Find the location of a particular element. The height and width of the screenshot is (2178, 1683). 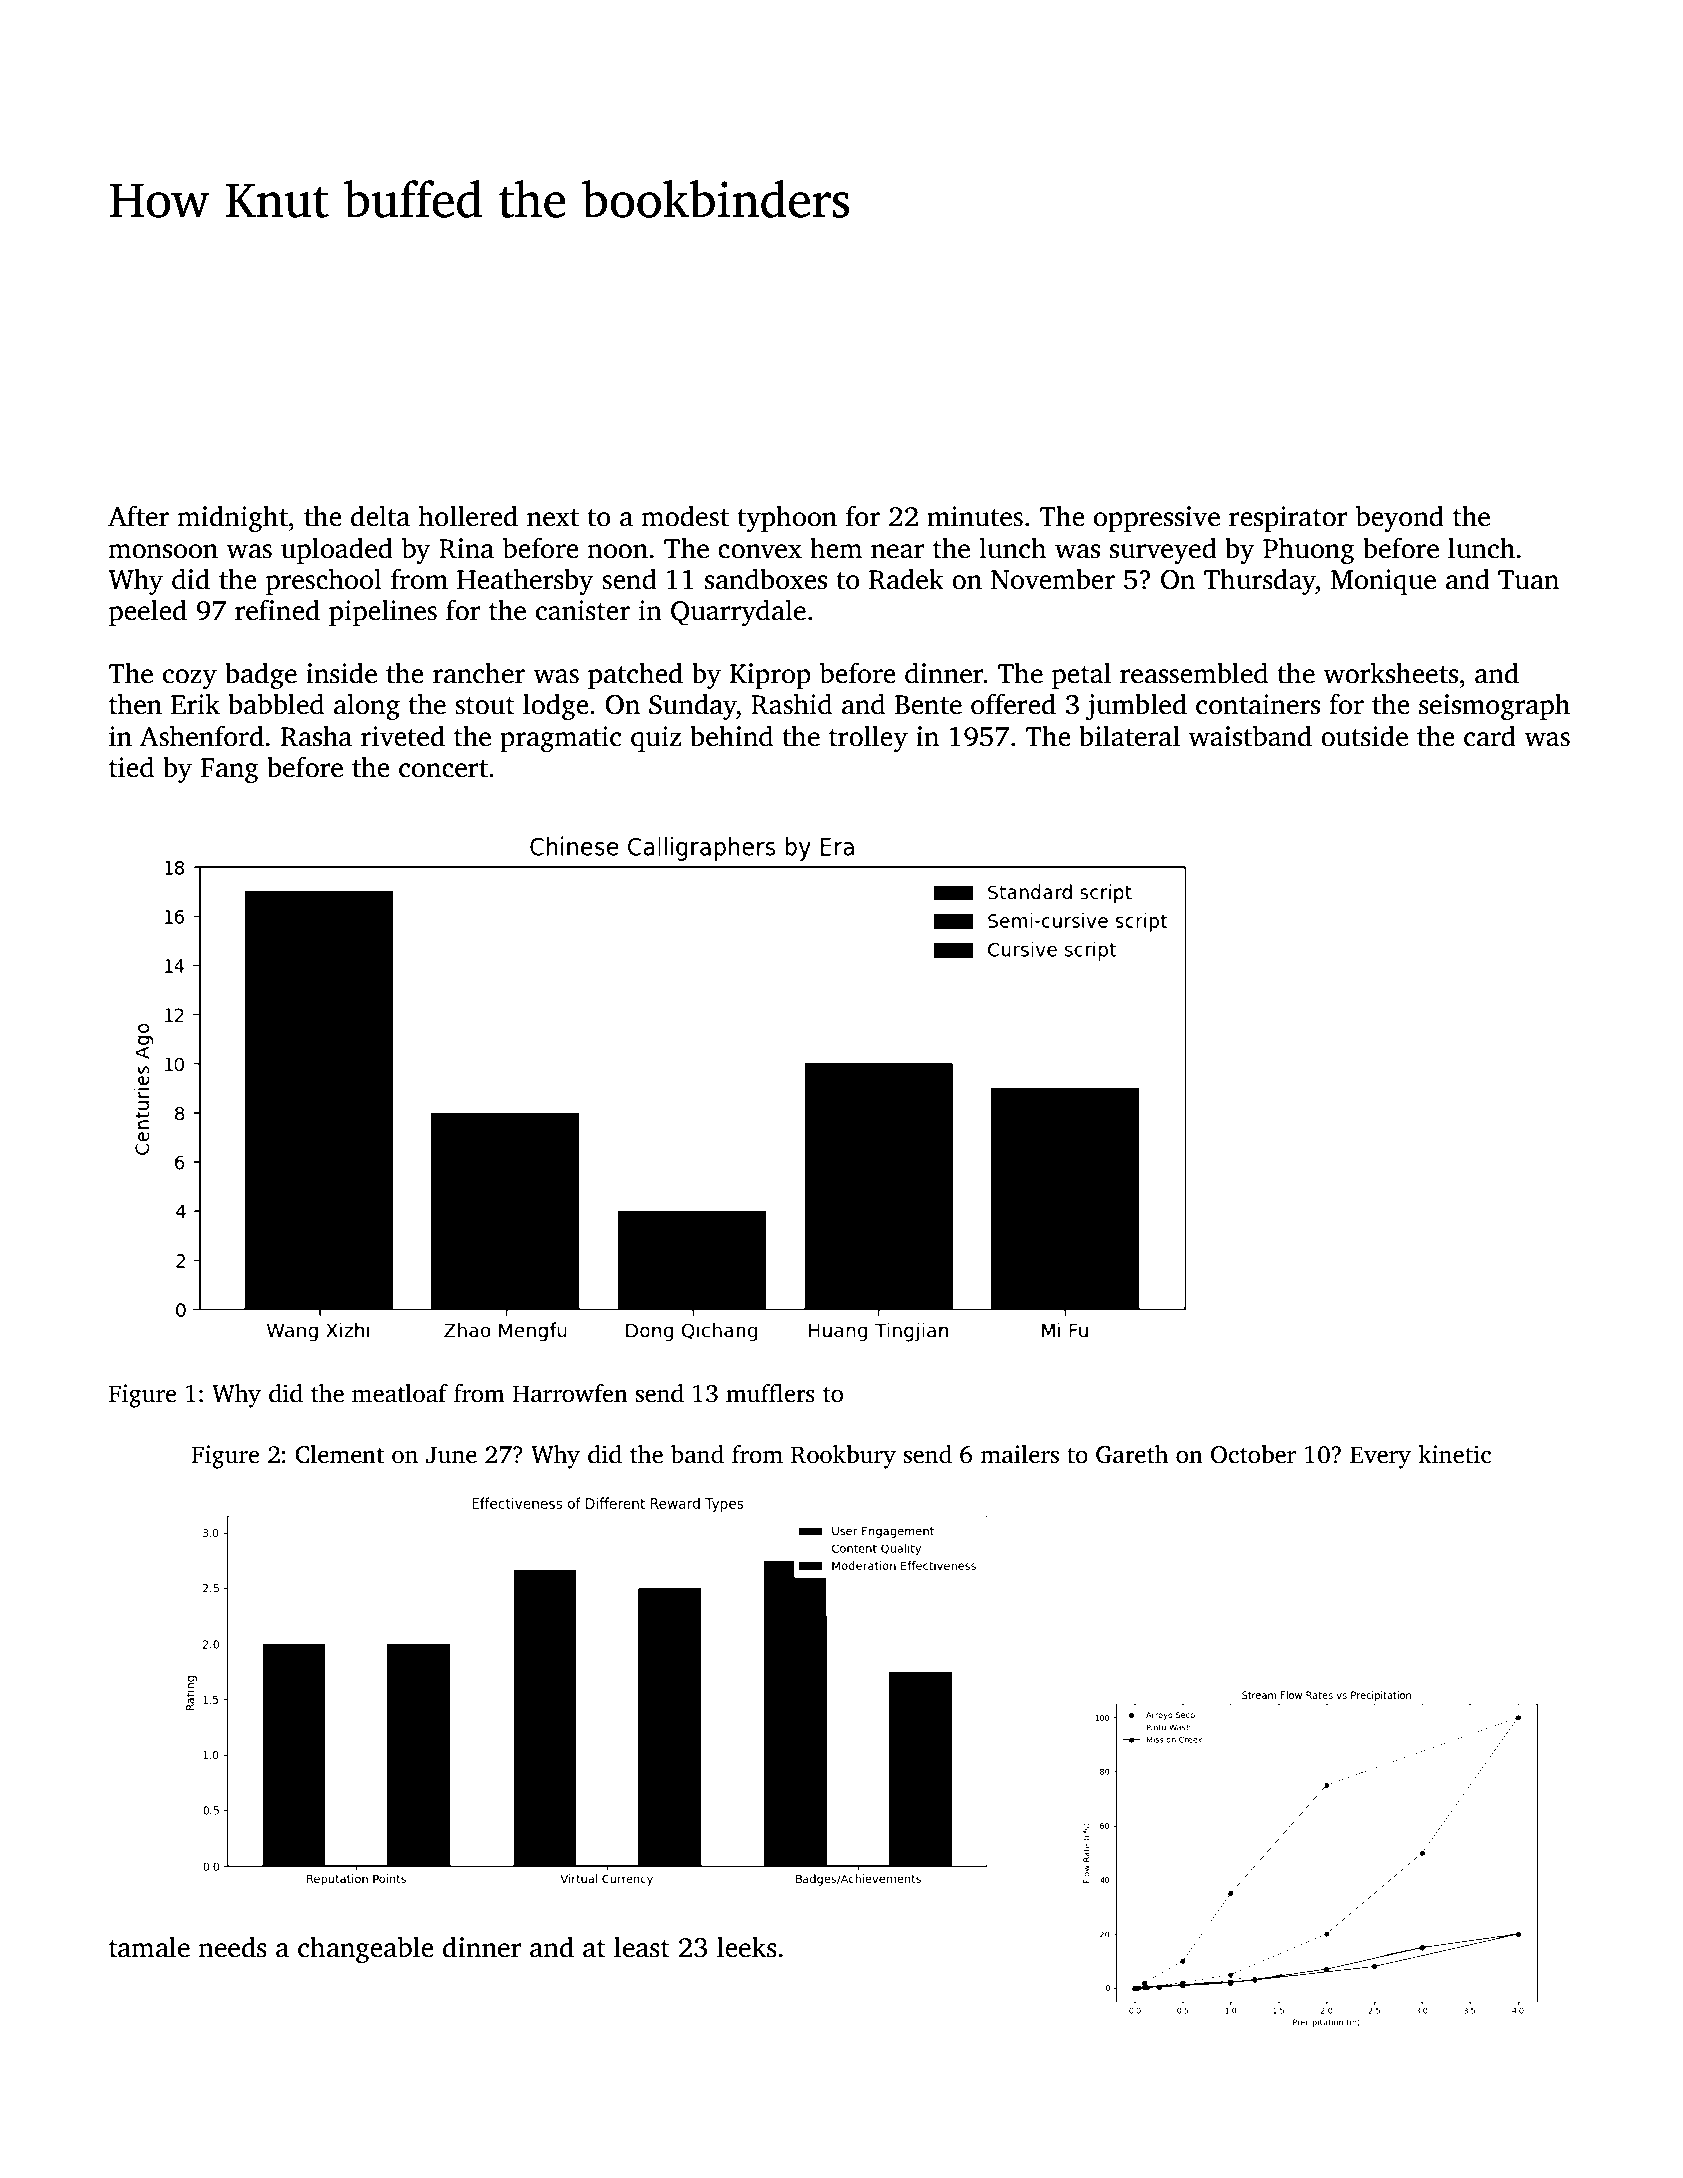

Clement is located at coordinates (339, 1454).
